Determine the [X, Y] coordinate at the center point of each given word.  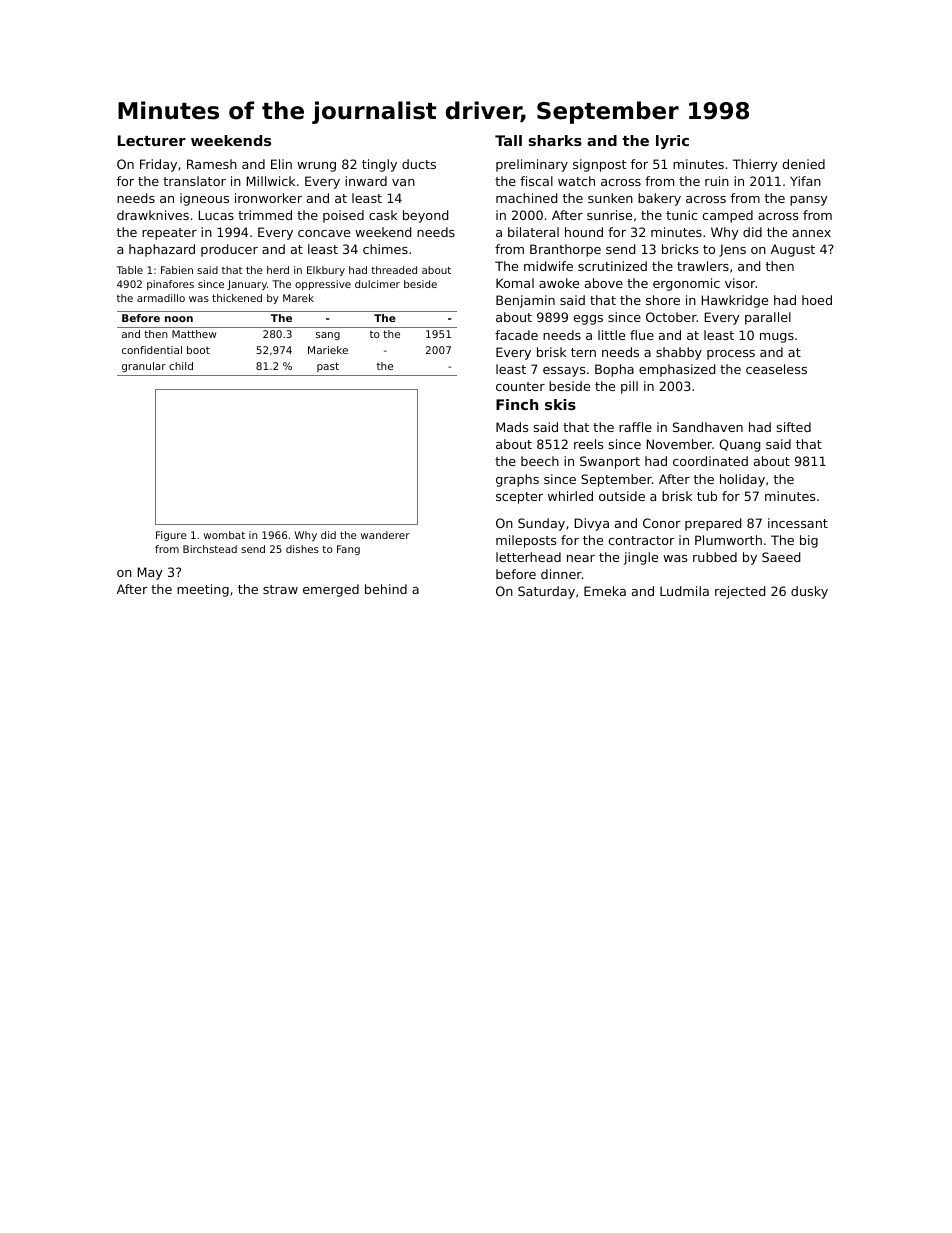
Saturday [546, 592]
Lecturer [152, 140]
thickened [237, 298]
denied [803, 164]
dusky [809, 592]
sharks [555, 140]
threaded [394, 270]
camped [727, 216]
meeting [203, 590]
